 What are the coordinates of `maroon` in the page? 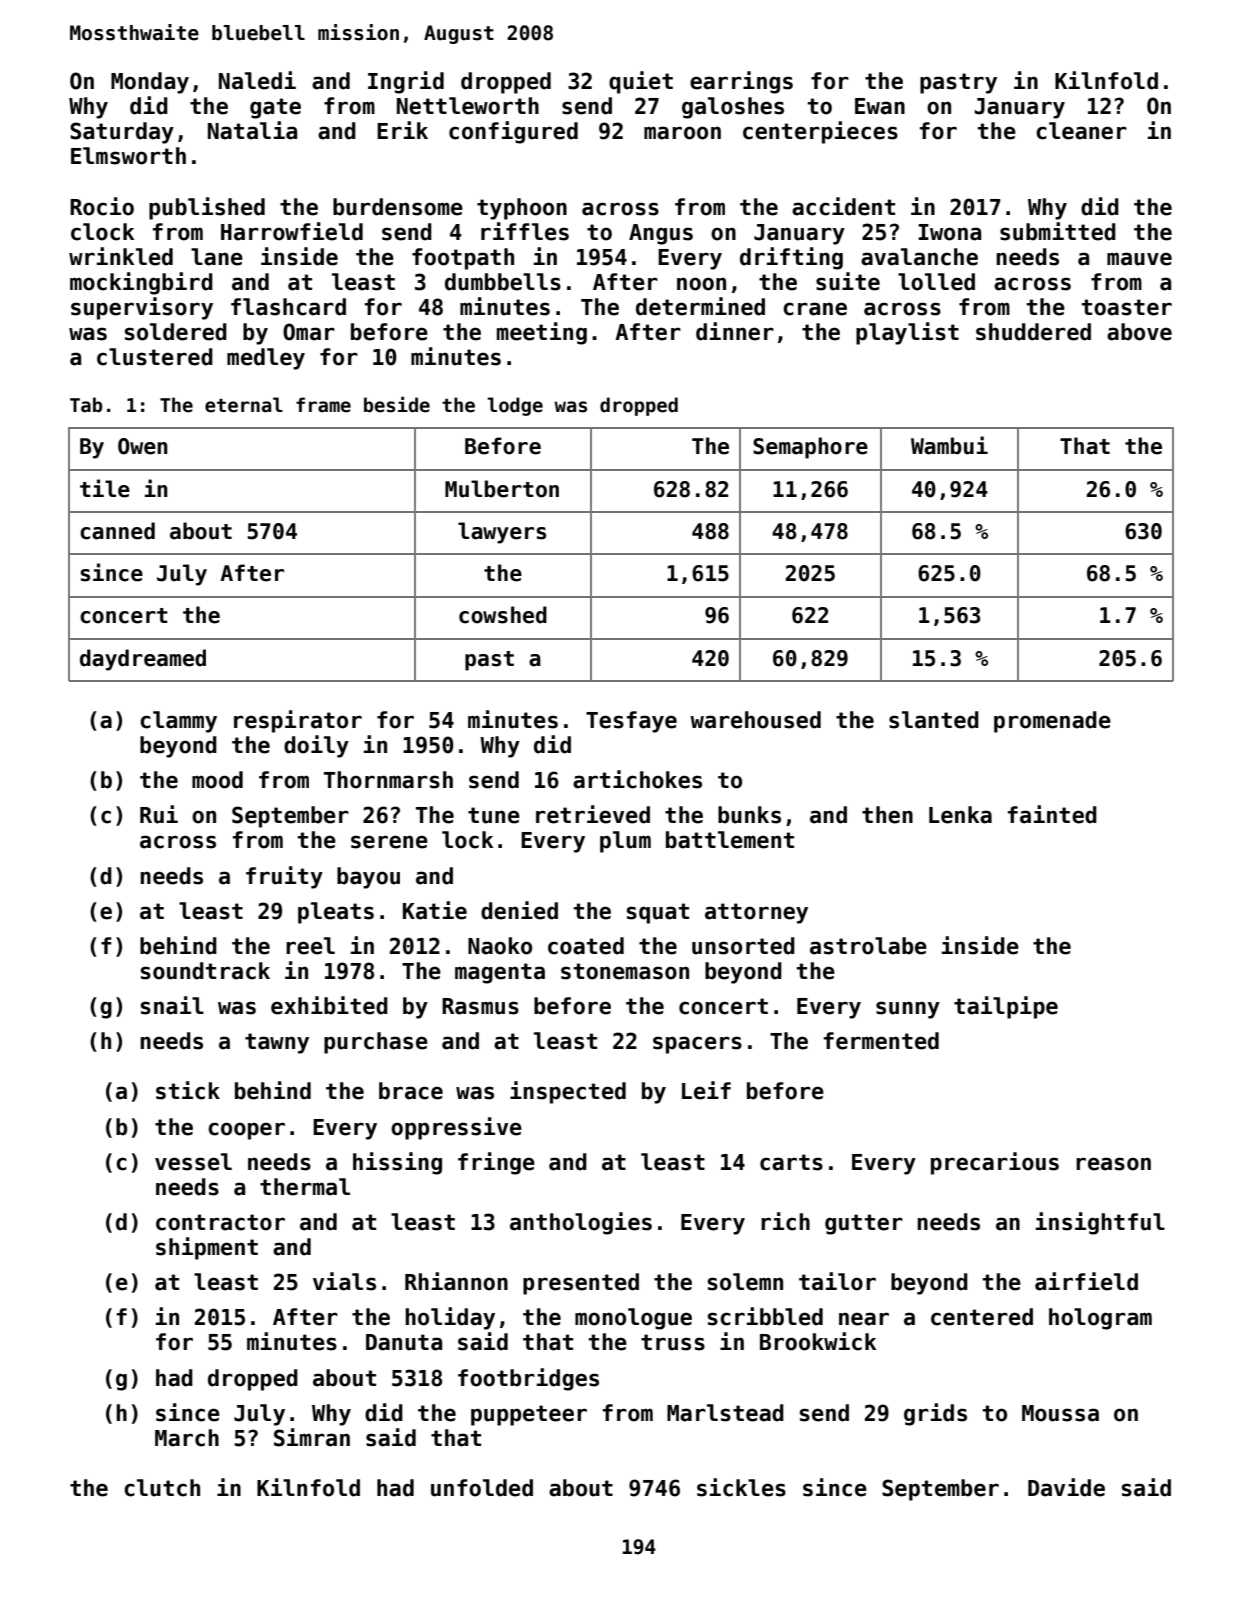 It's located at (682, 133).
